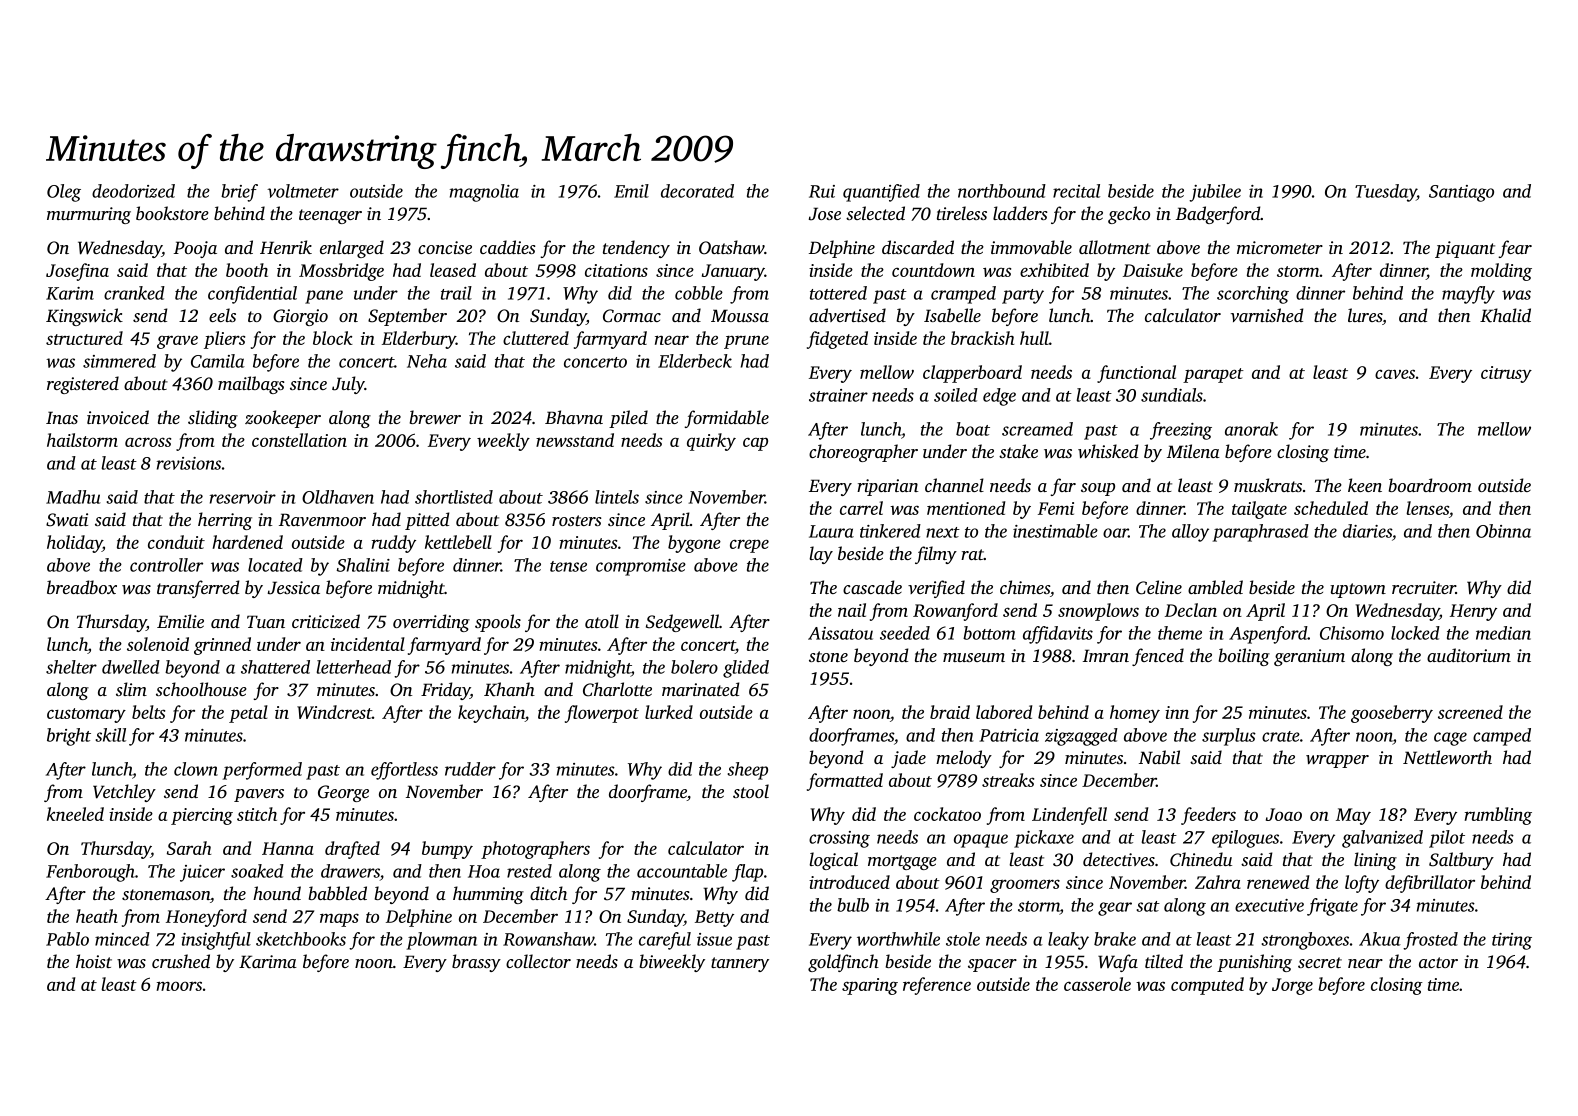 The image size is (1578, 1116). Describe the element at coordinates (1461, 861) in the screenshot. I see `Saltbury` at that location.
